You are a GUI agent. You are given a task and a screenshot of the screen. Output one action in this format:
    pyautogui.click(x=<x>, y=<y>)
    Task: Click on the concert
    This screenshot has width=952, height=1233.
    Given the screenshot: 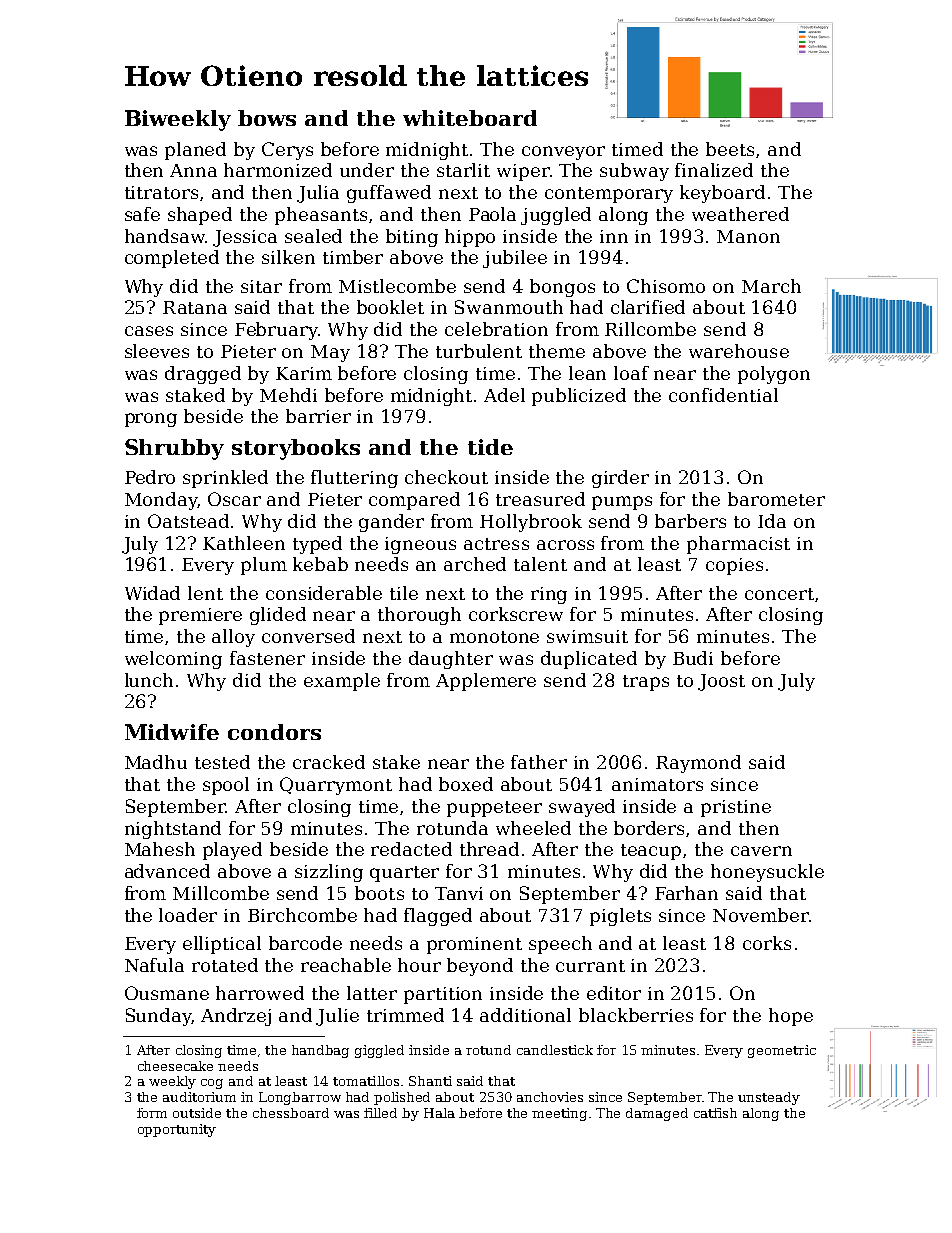 What is the action you would take?
    pyautogui.click(x=779, y=594)
